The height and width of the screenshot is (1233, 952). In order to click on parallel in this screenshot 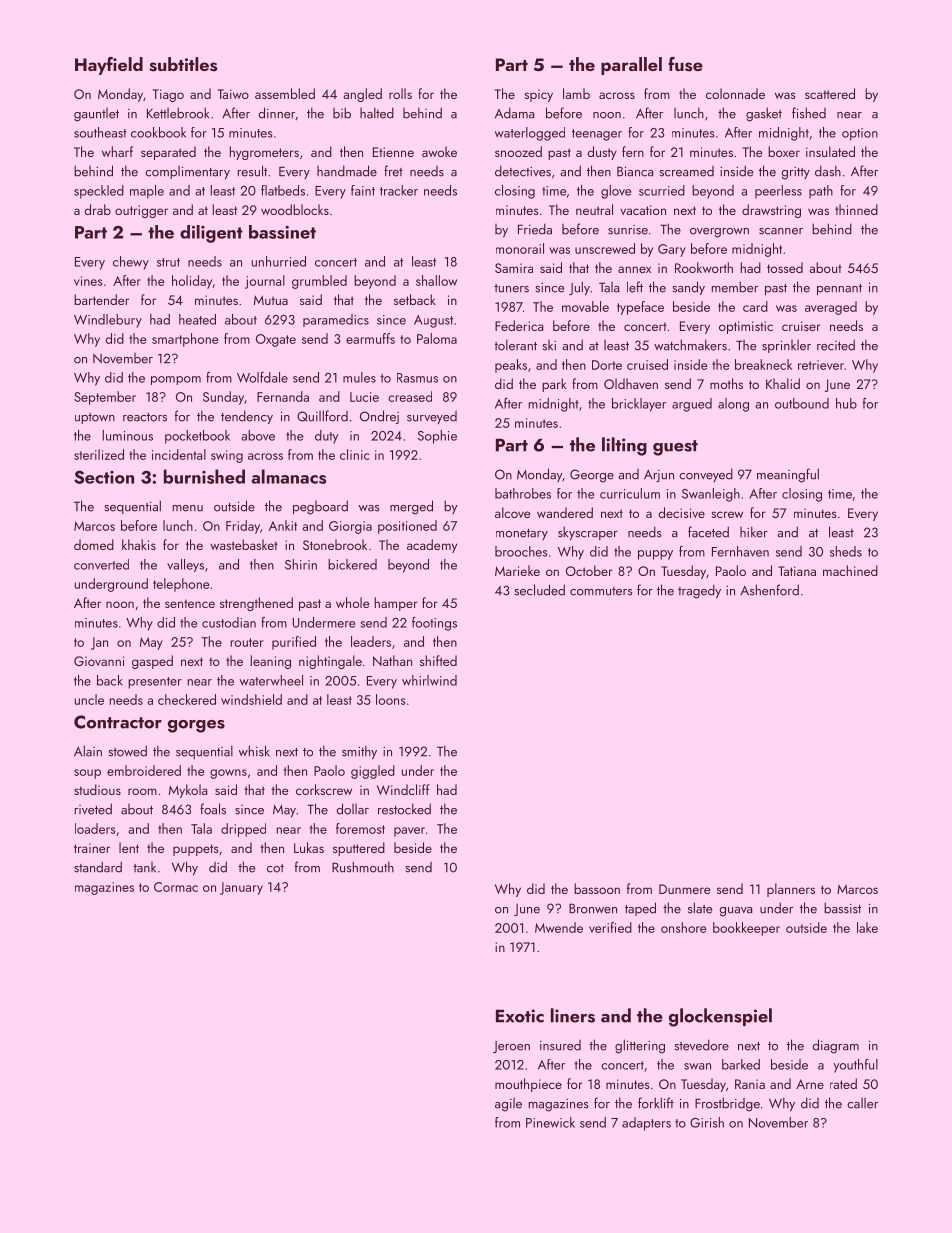, I will do `click(631, 66)`.
